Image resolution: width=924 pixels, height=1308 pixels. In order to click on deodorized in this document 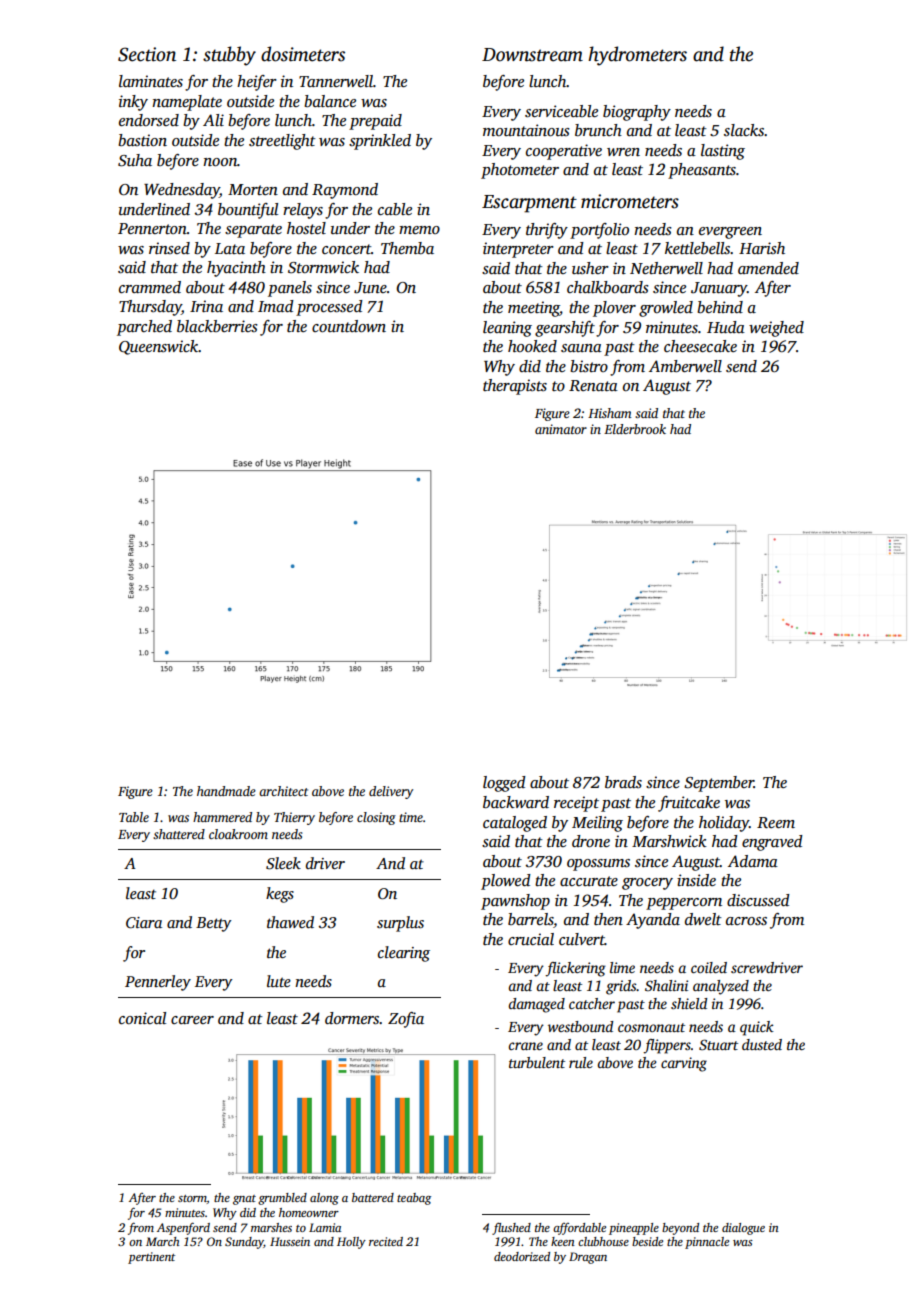, I will do `click(522, 1256)`.
